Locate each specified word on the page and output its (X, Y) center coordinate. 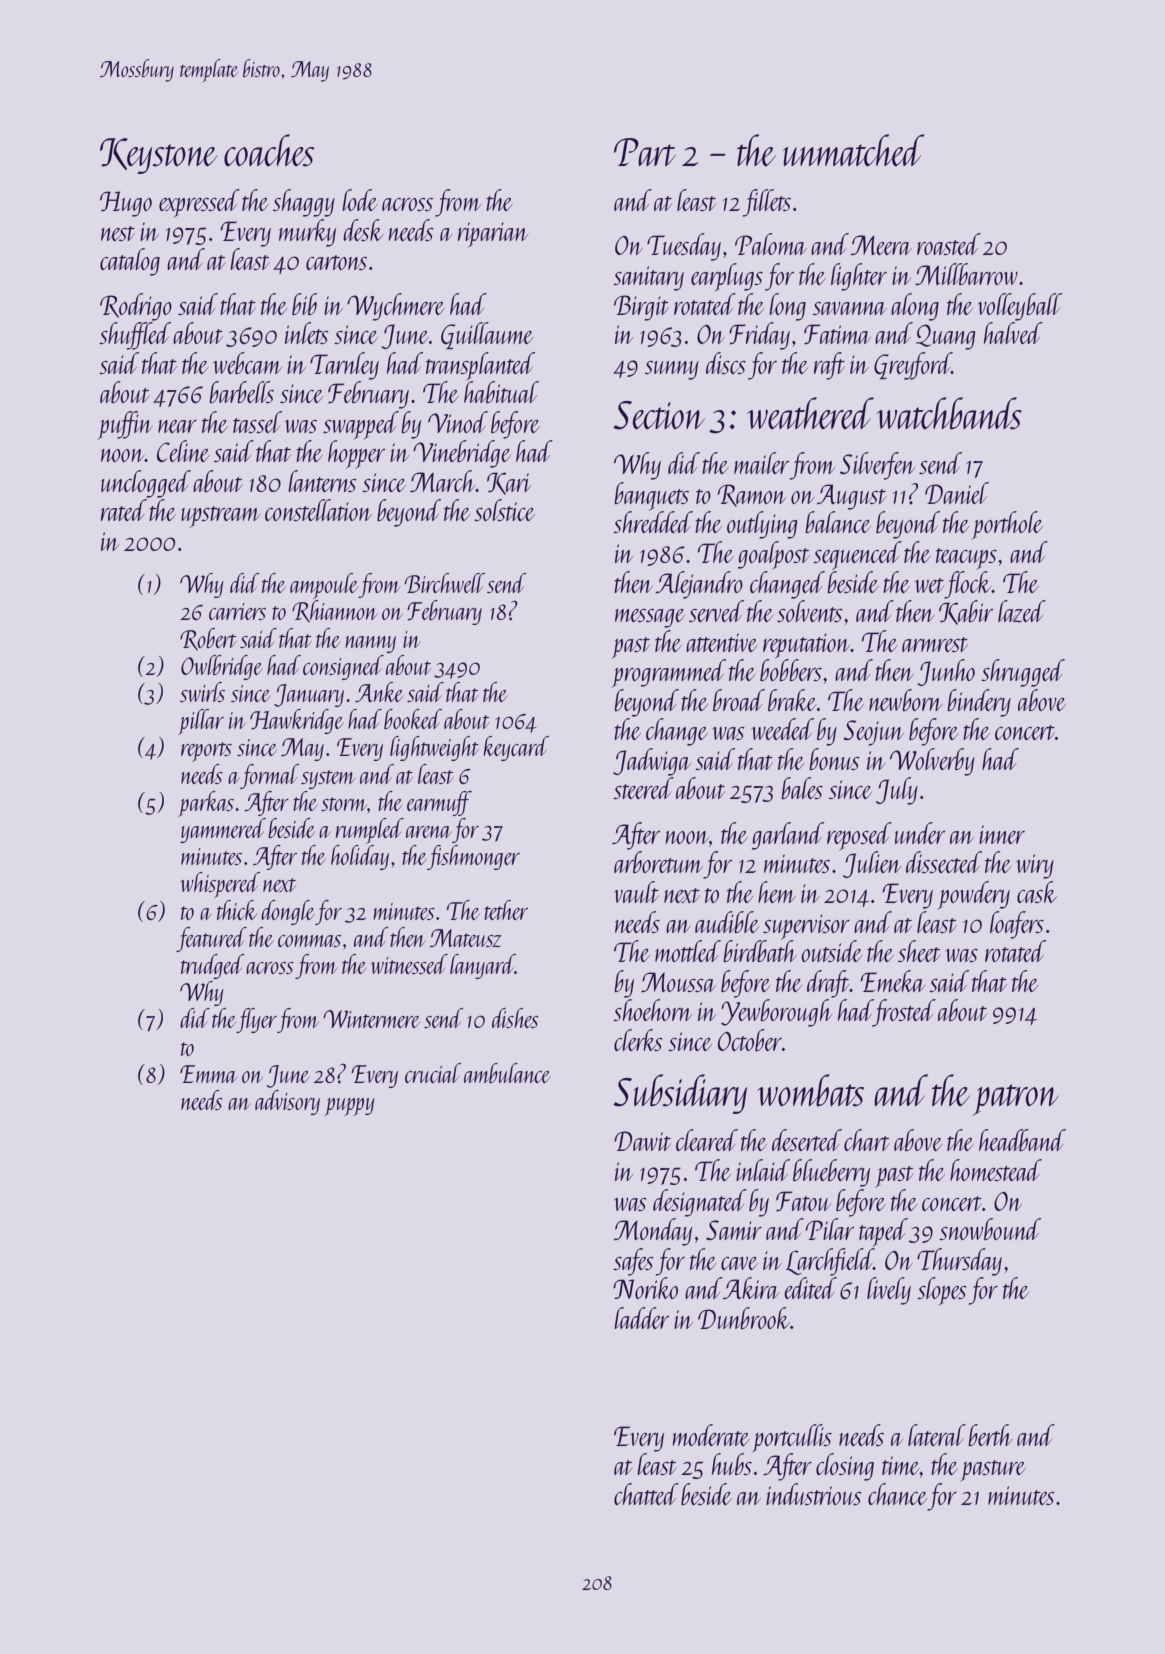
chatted (646, 1494)
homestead (996, 1170)
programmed (668, 673)
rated (124, 510)
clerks (638, 1040)
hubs (732, 1464)
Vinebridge (462, 454)
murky (307, 233)
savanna (850, 308)
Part (645, 152)
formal (269, 776)
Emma (208, 1074)
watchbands (949, 413)
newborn (905, 700)
